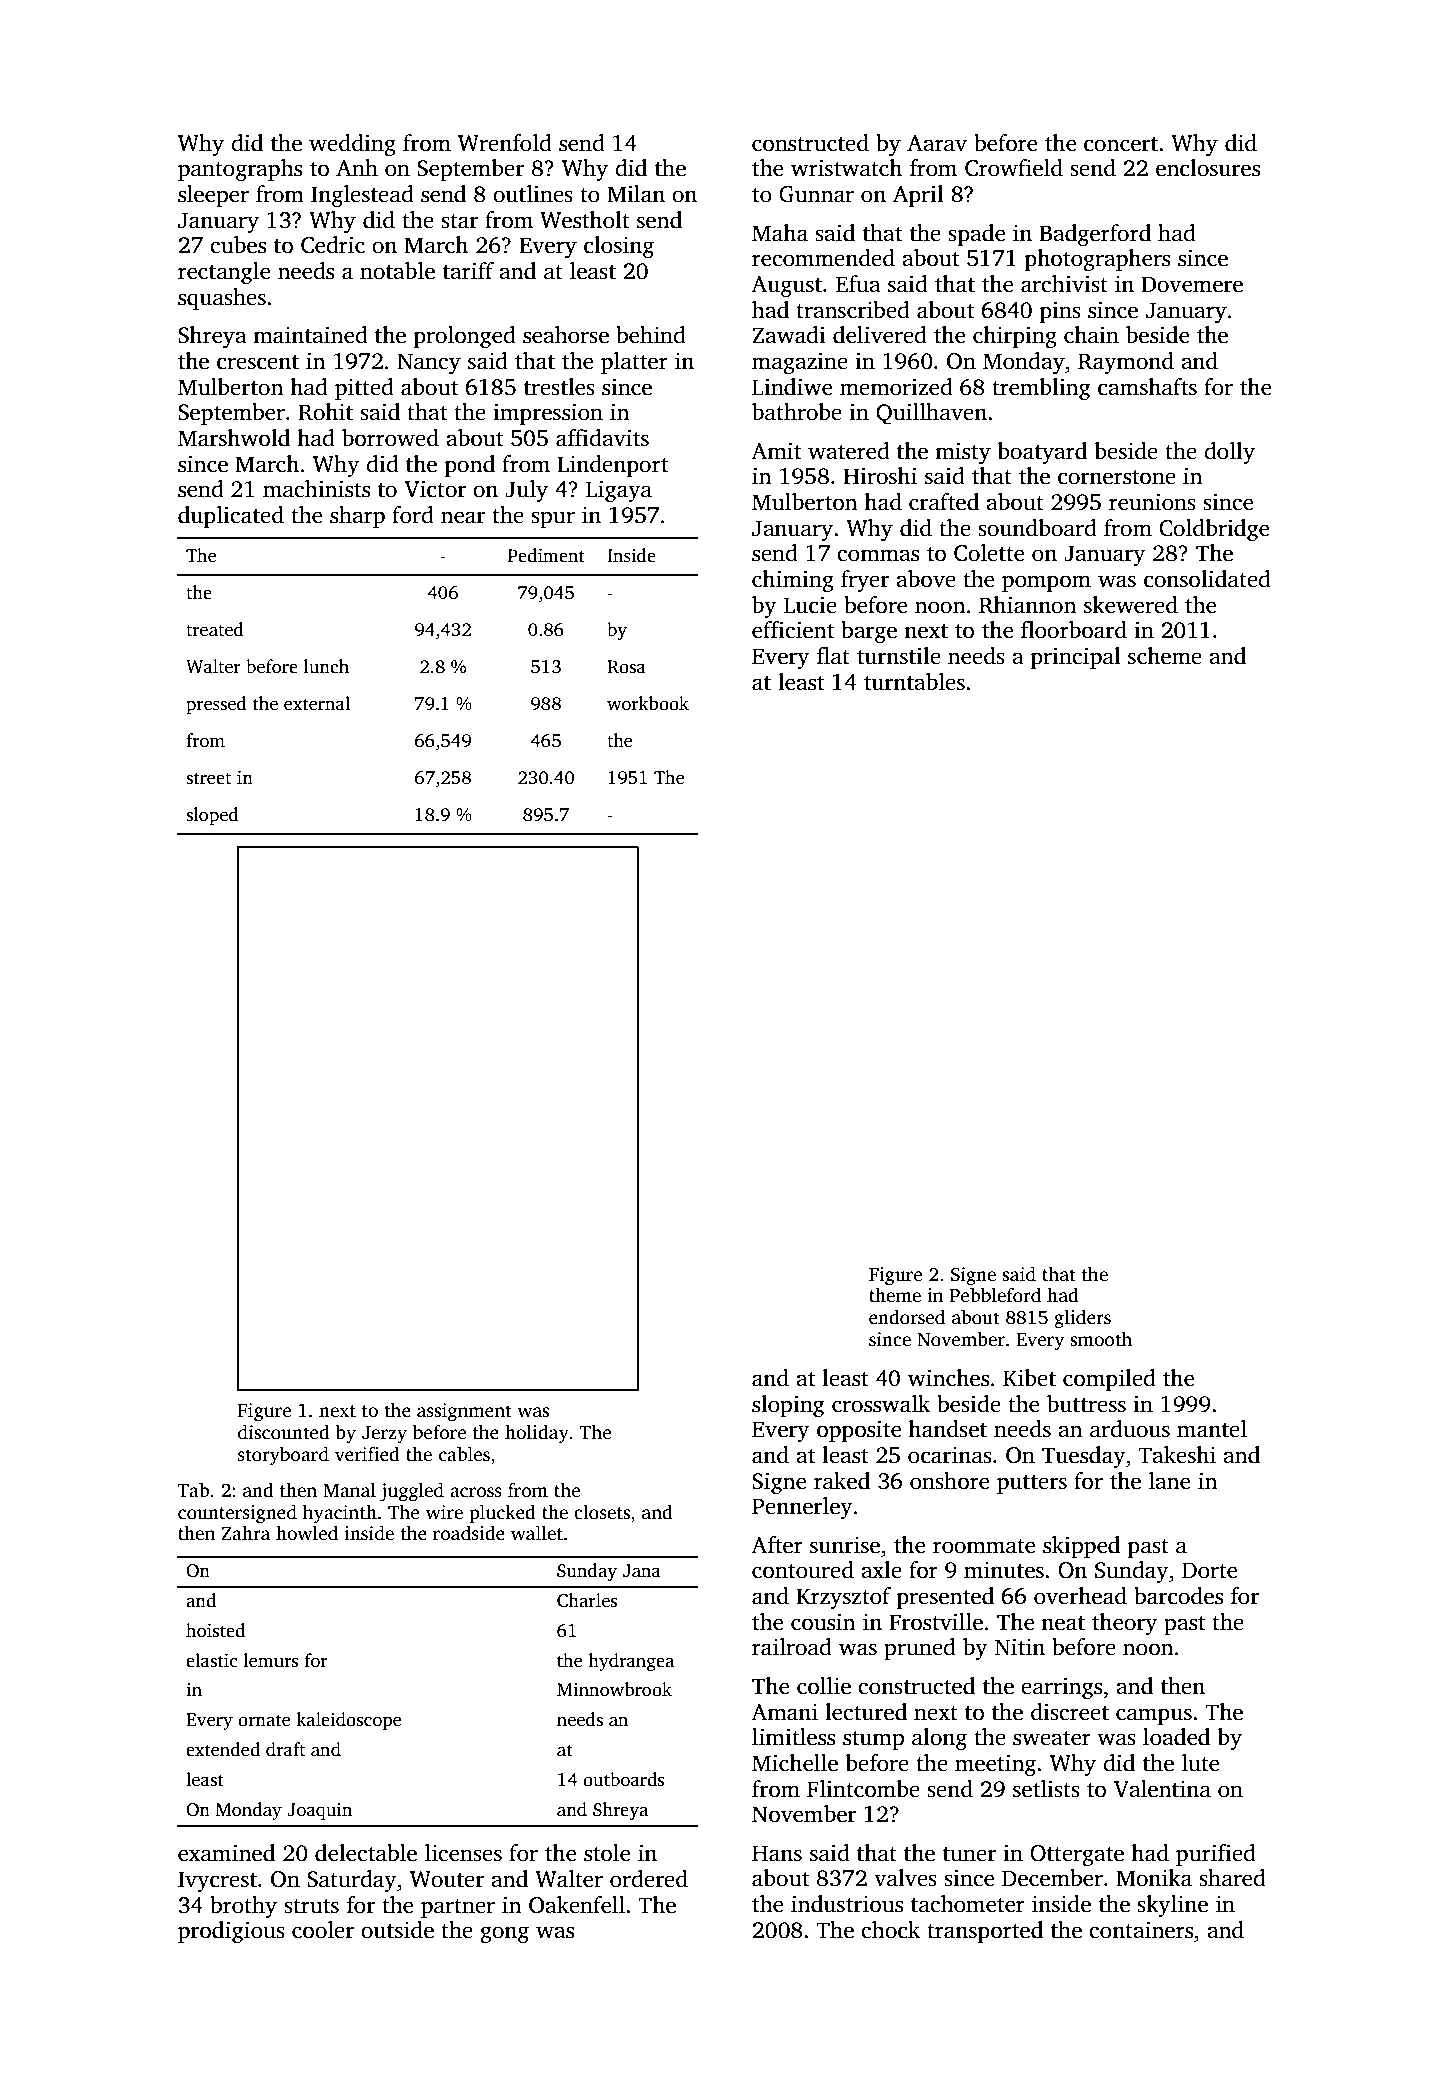  I want to click on storyboard, so click(283, 1456).
